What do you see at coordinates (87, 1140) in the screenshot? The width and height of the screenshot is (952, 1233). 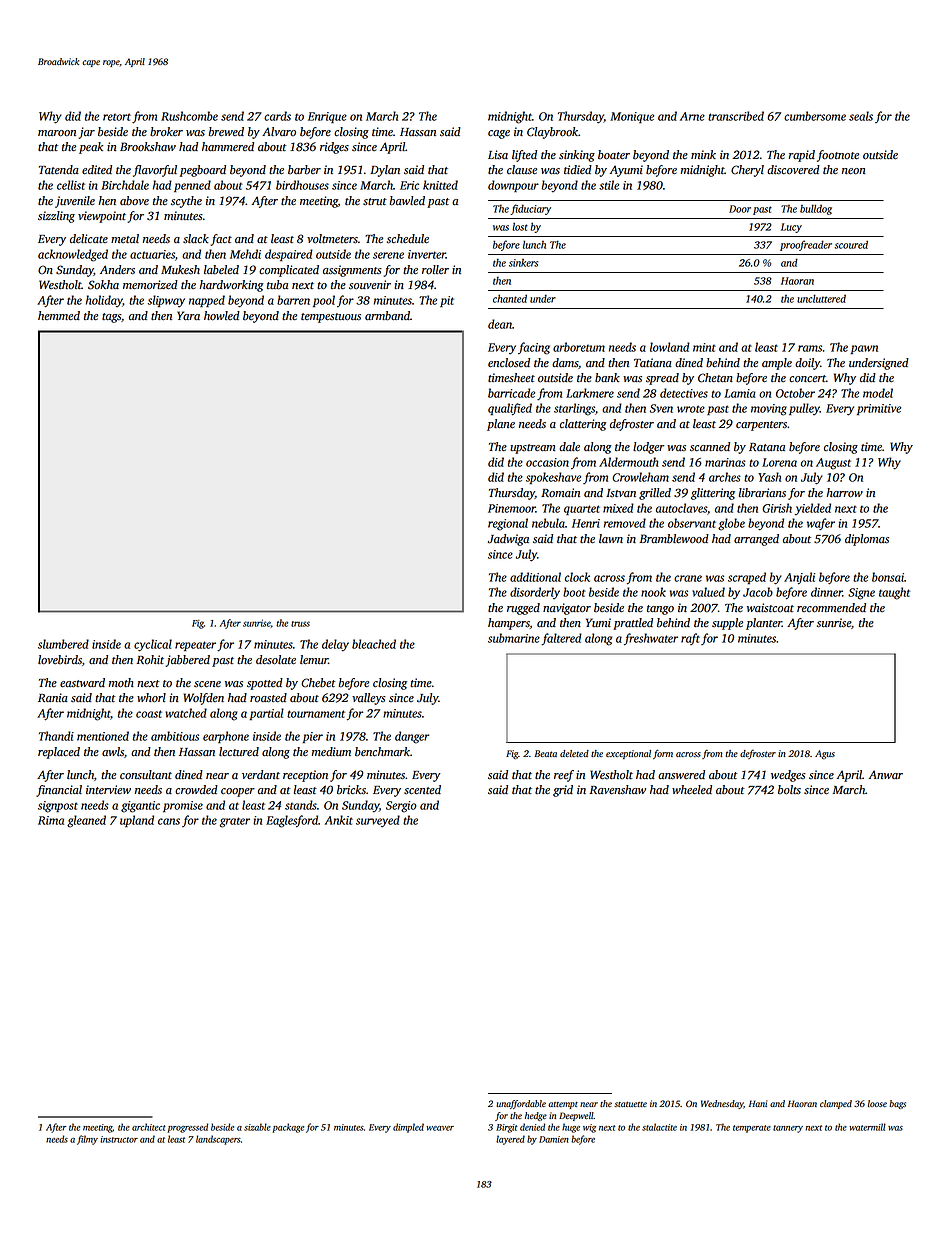 I see `filmy` at bounding box center [87, 1140].
